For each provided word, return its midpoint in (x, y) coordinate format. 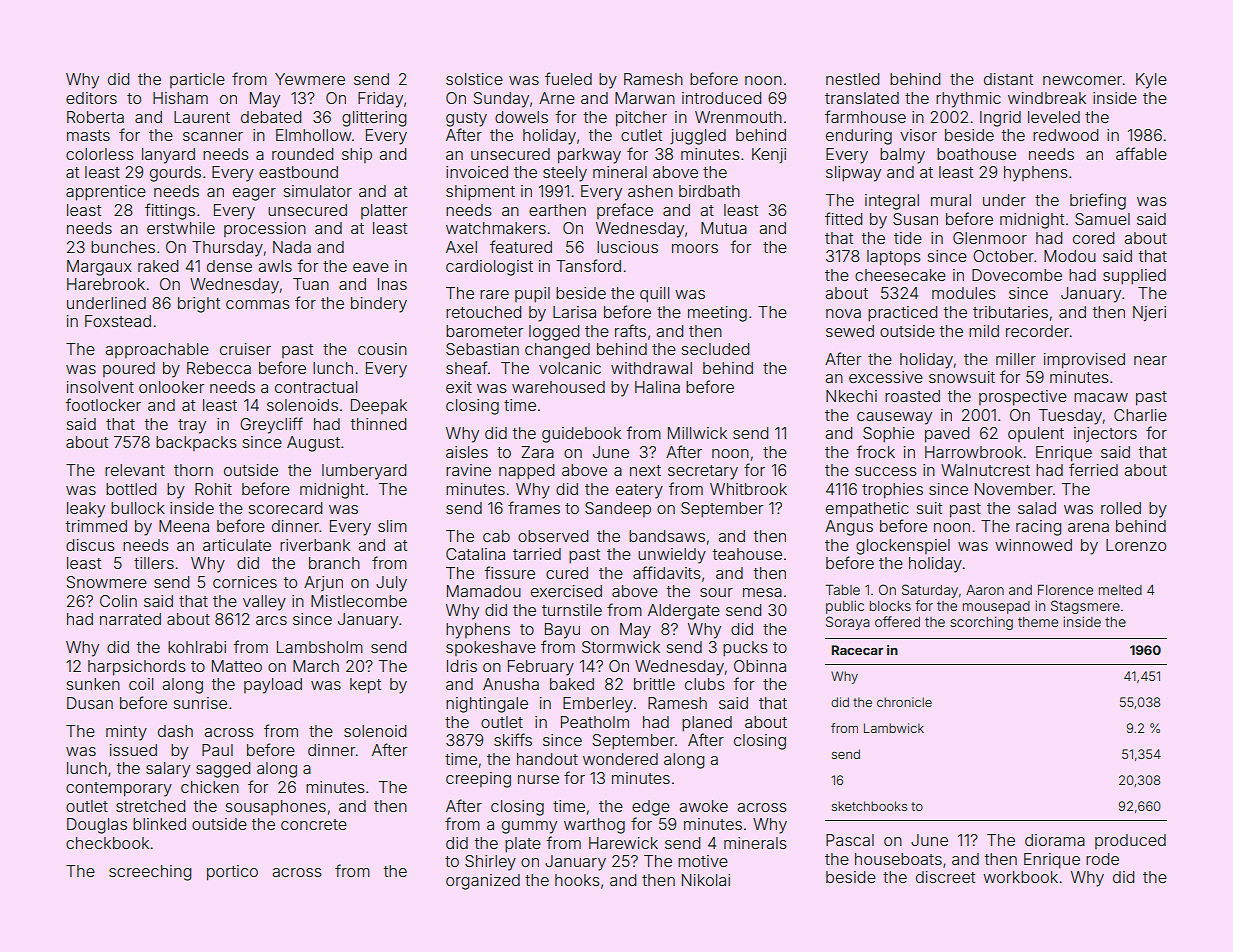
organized (483, 882)
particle (197, 80)
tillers (154, 563)
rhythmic (968, 100)
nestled (853, 79)
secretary (703, 472)
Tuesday (1070, 417)
